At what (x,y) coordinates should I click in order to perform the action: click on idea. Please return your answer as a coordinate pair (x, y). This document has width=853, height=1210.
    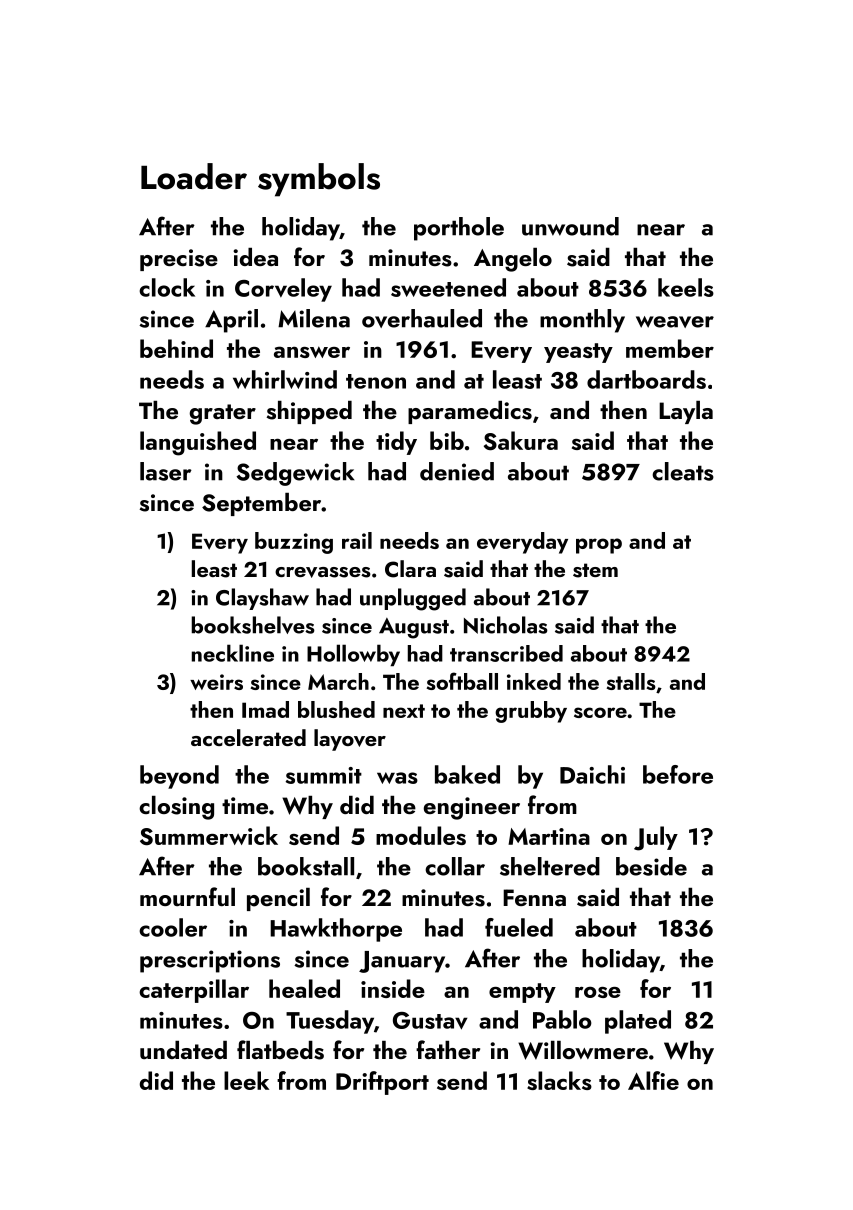
    Looking at the image, I should click on (255, 257).
